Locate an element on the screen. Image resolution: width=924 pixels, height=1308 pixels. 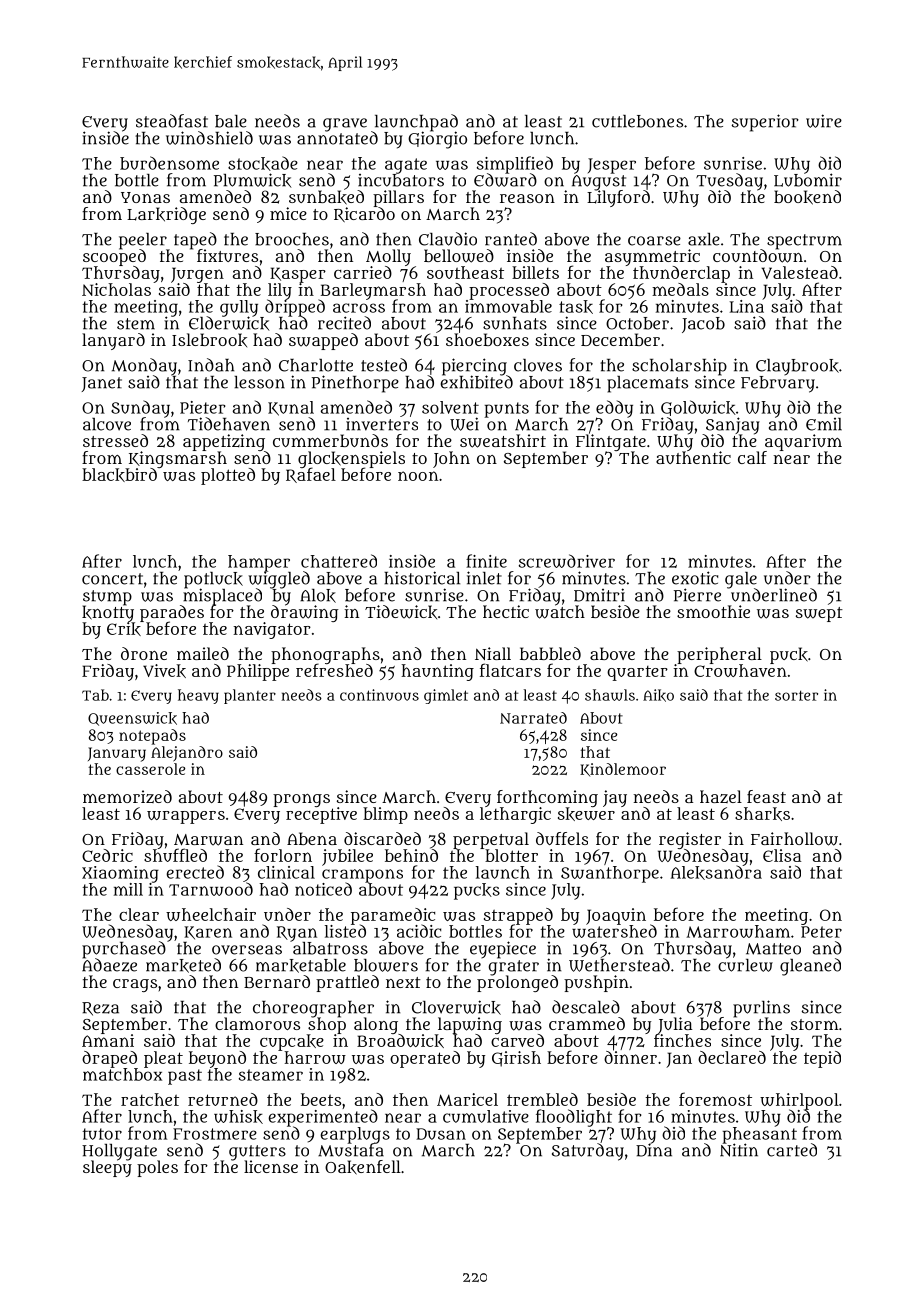
operated is located at coordinates (425, 1059).
